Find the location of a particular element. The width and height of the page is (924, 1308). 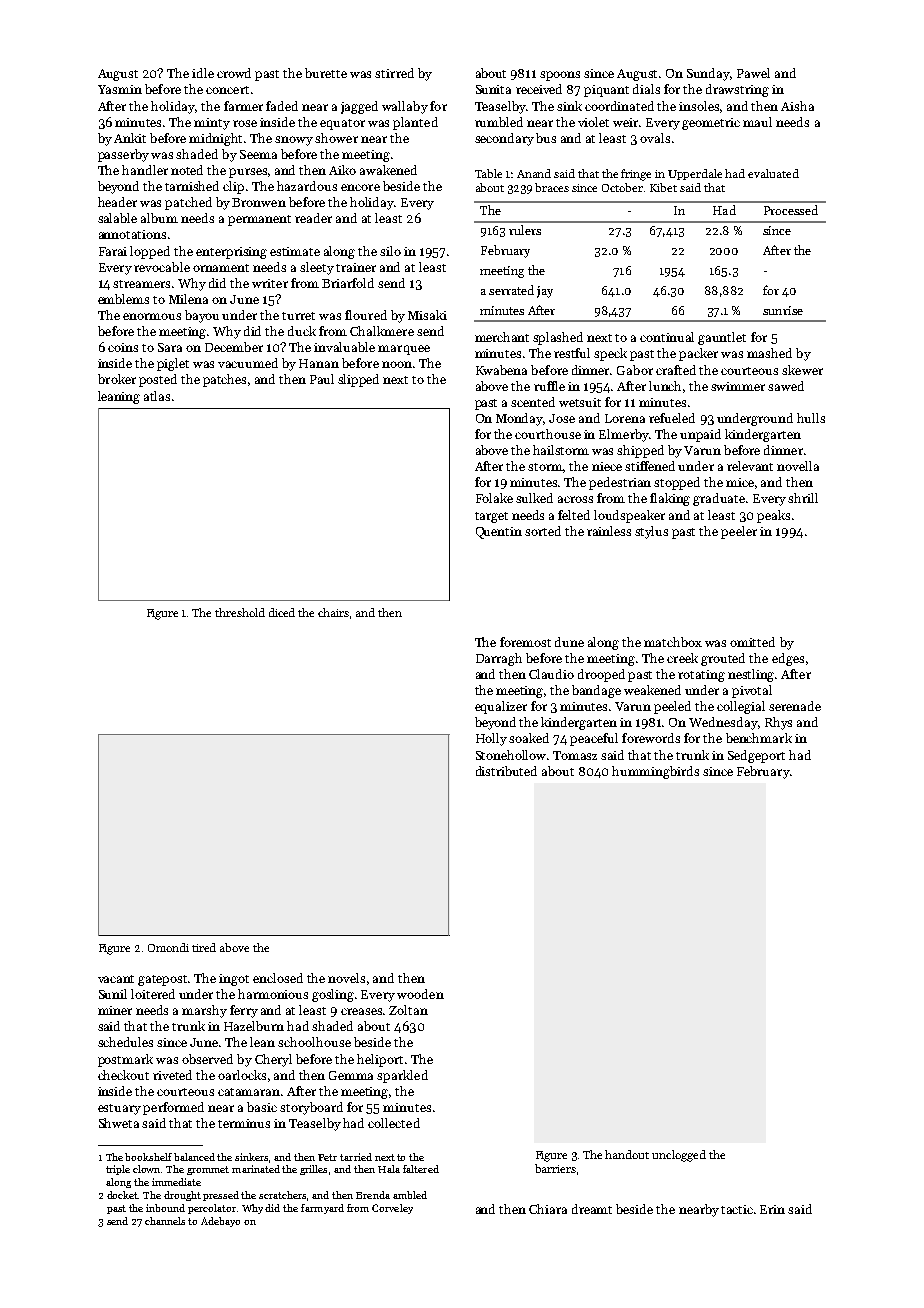

patches is located at coordinates (224, 380).
